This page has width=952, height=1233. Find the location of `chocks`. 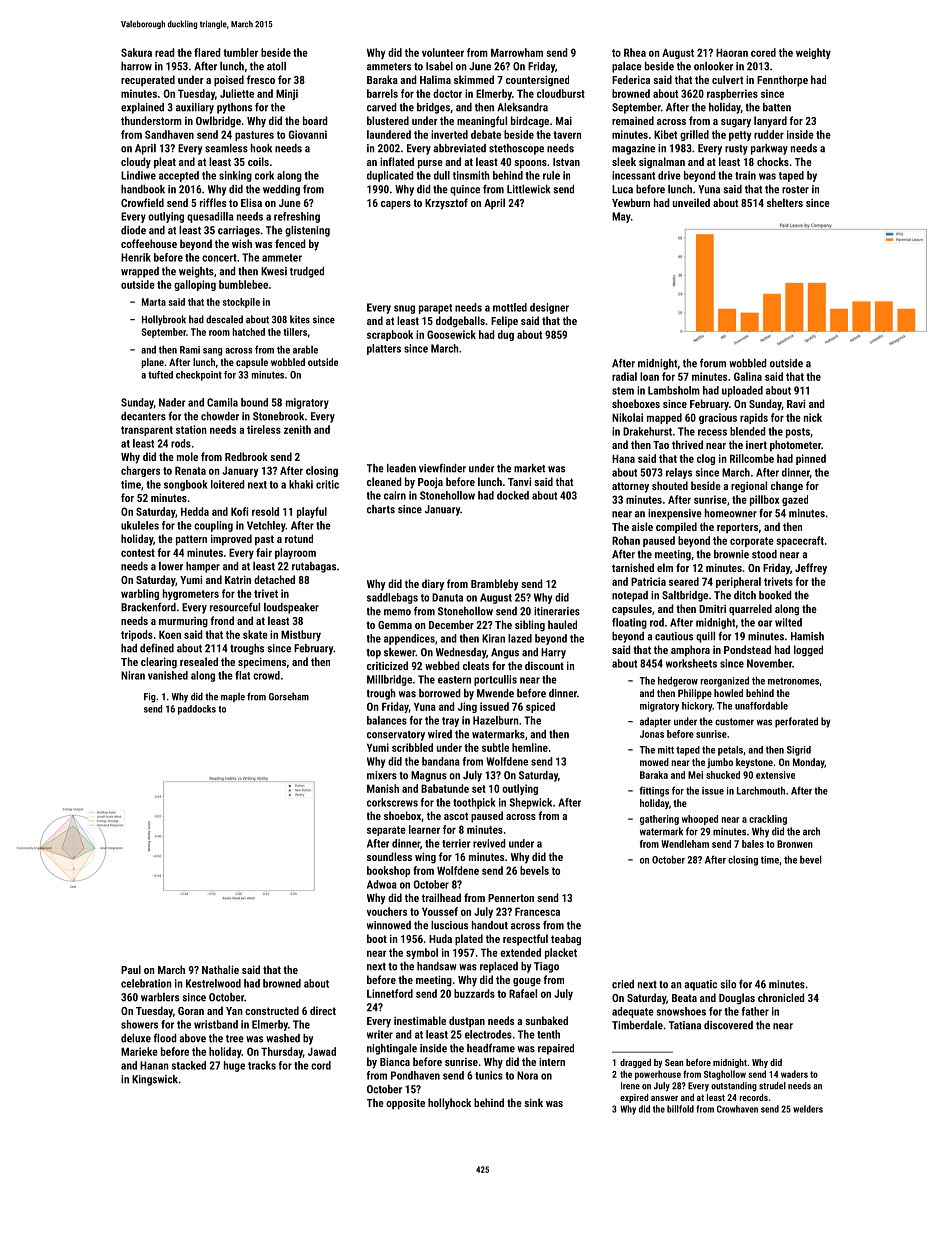

chocks is located at coordinates (773, 161).
